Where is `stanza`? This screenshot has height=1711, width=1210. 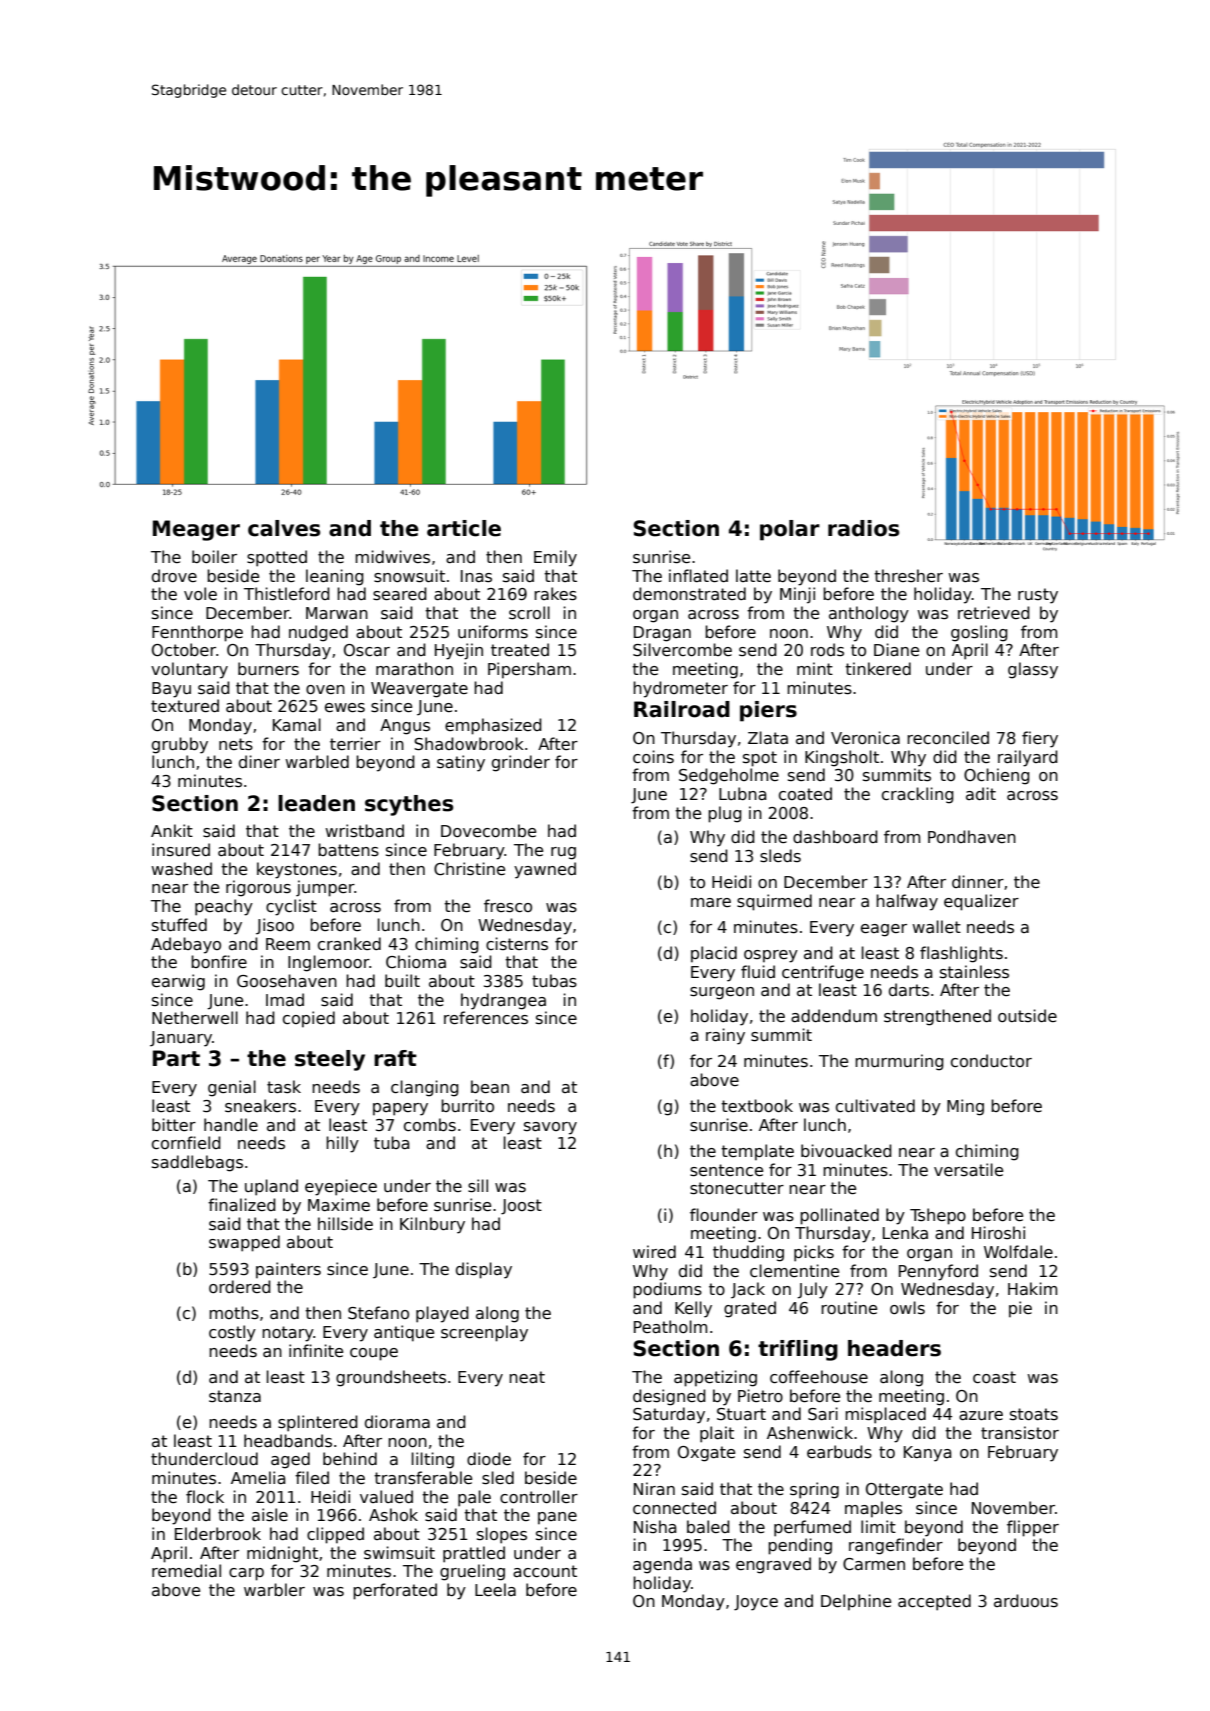 stanza is located at coordinates (235, 1396).
